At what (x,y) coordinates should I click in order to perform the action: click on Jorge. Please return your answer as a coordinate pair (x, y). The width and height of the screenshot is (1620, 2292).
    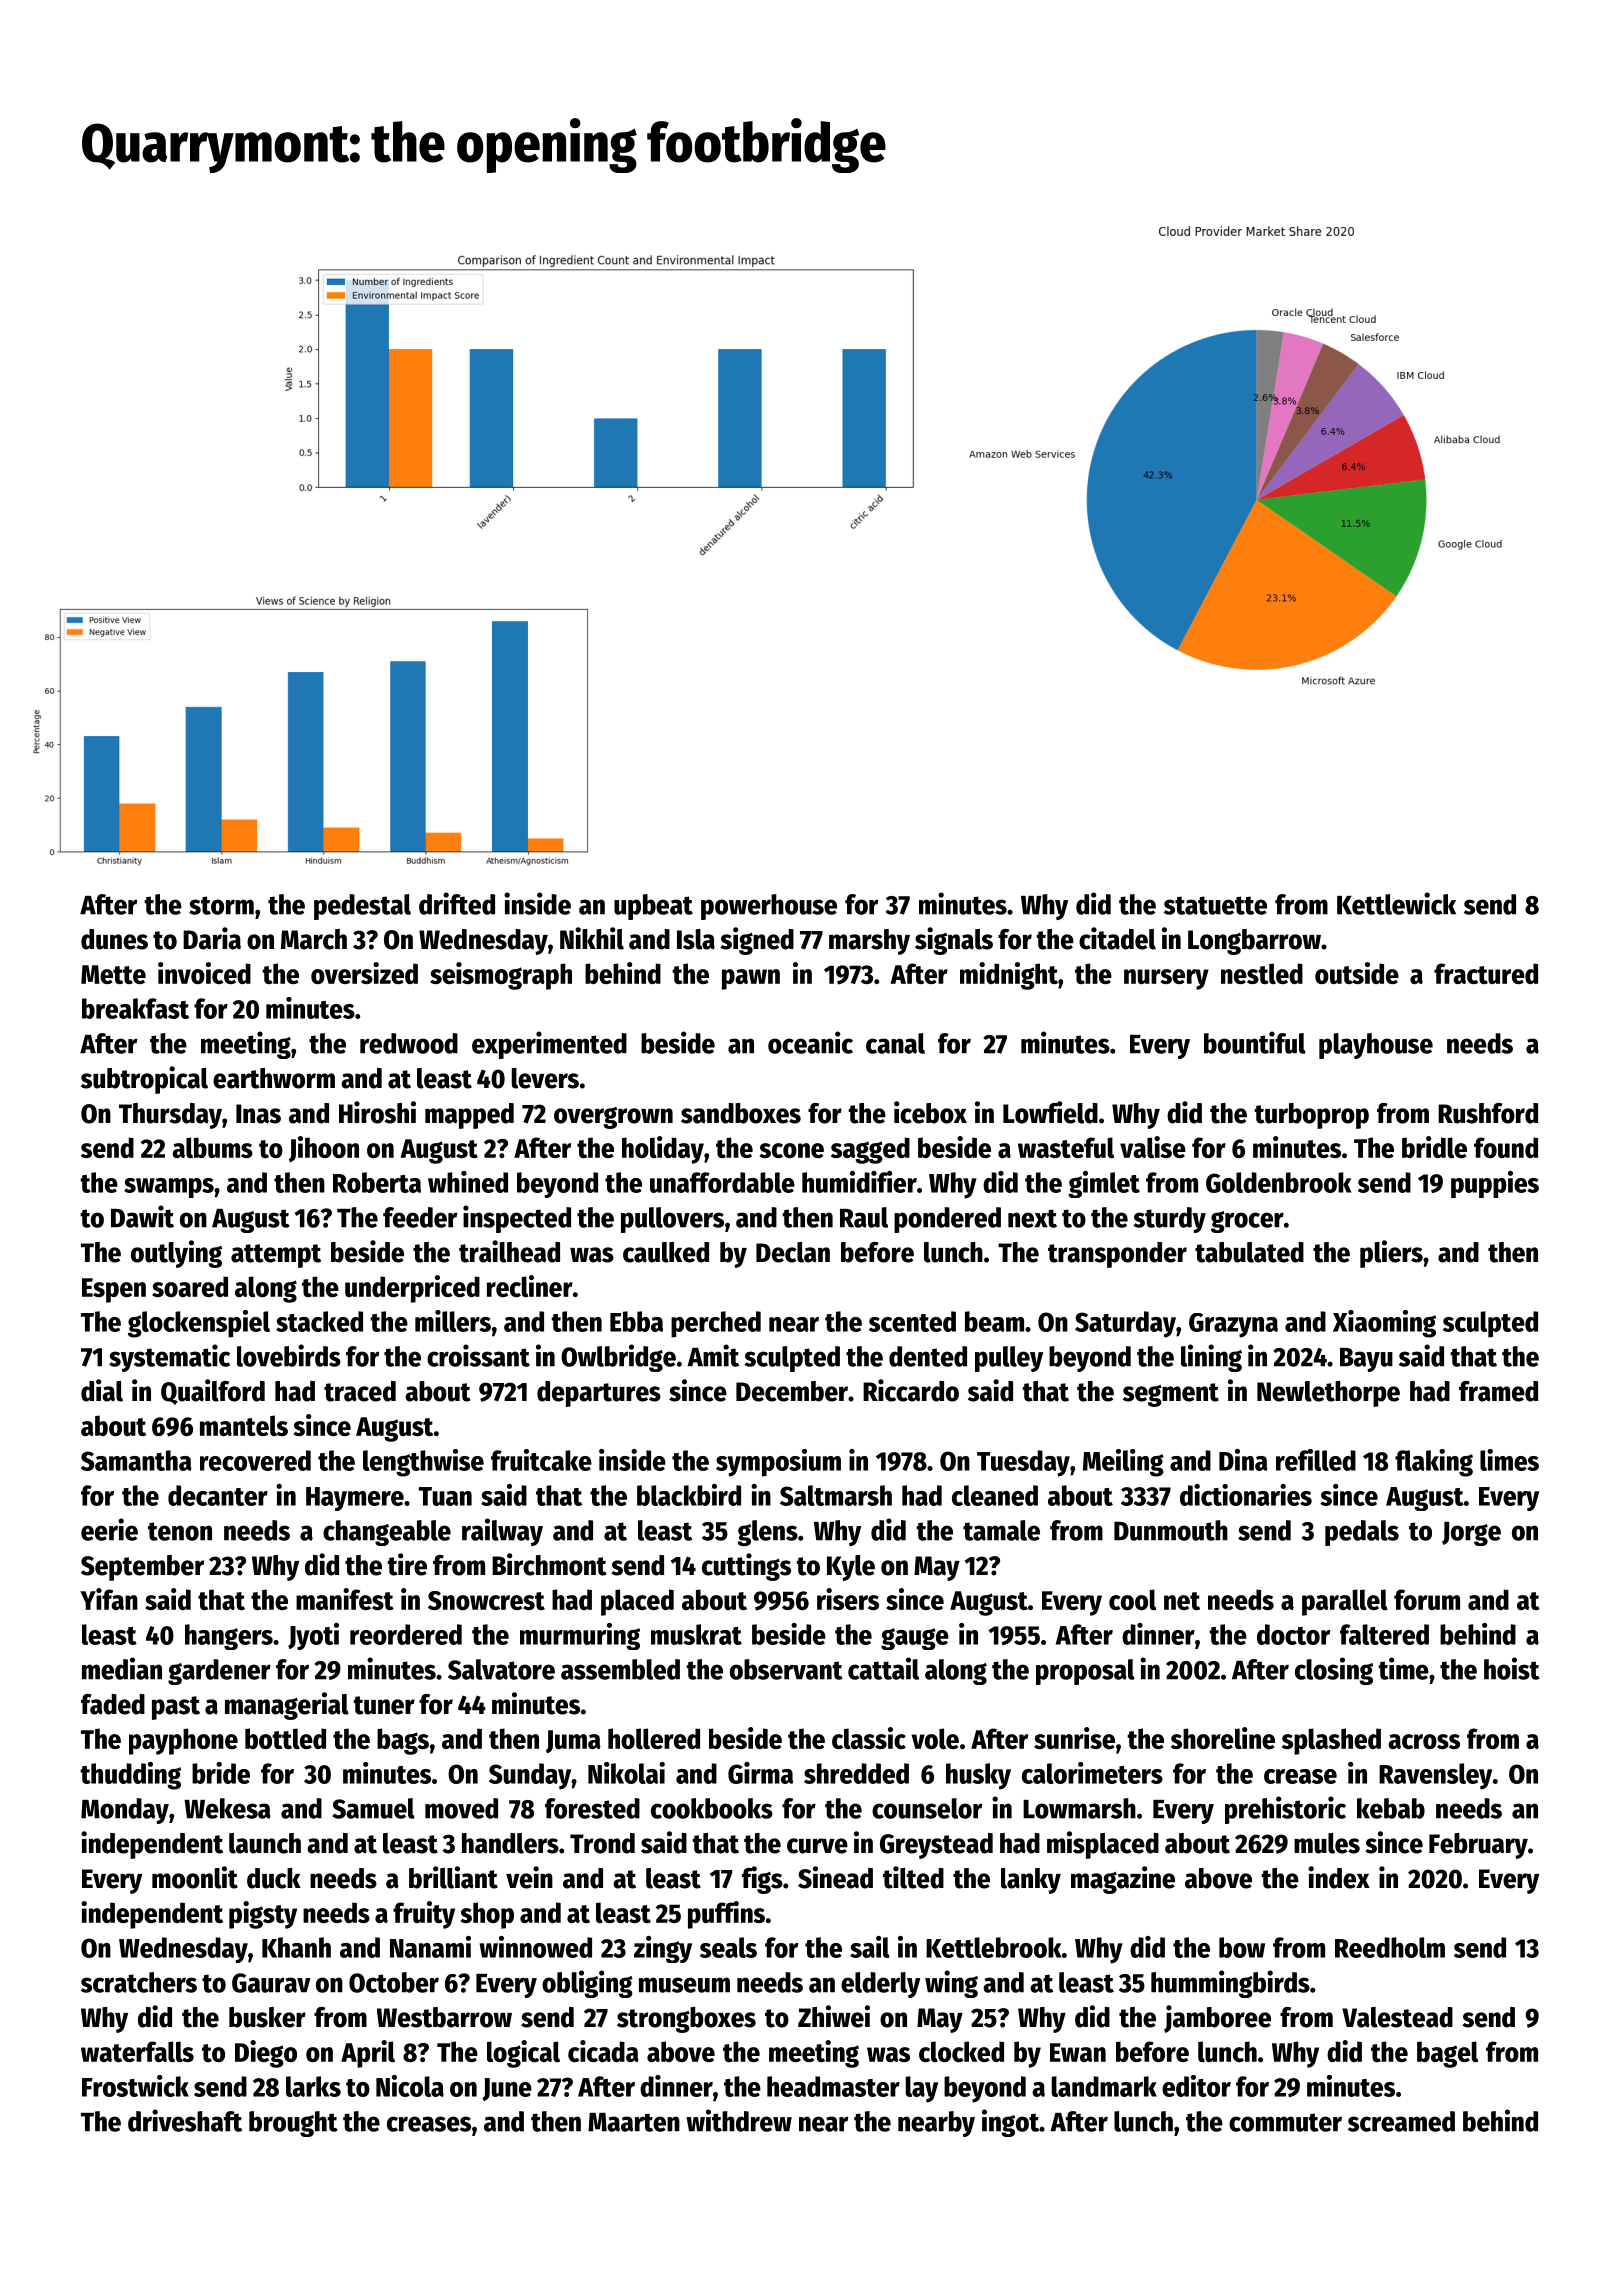
    Looking at the image, I should click on (1471, 1534).
